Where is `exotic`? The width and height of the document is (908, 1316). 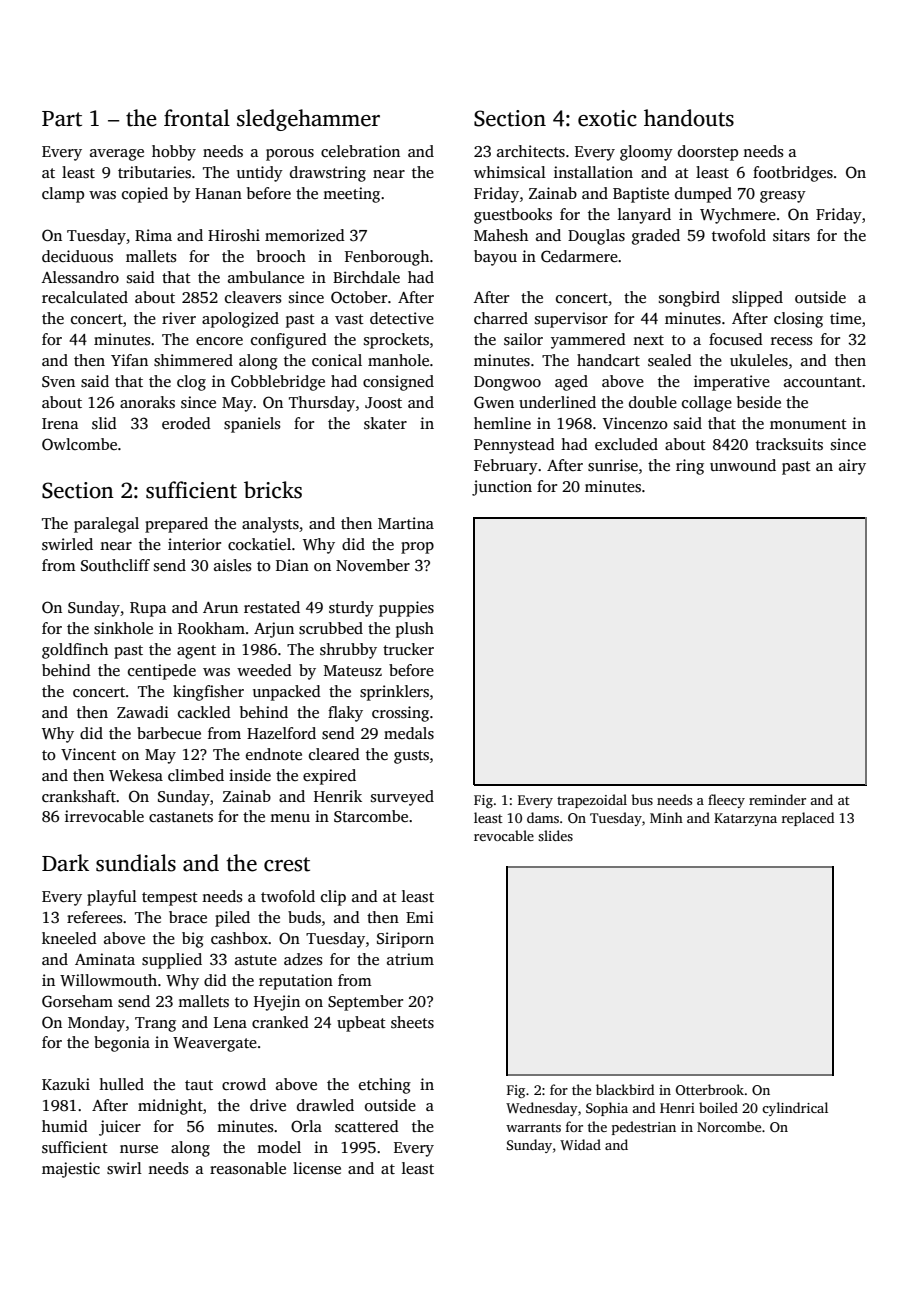 exotic is located at coordinates (607, 118).
